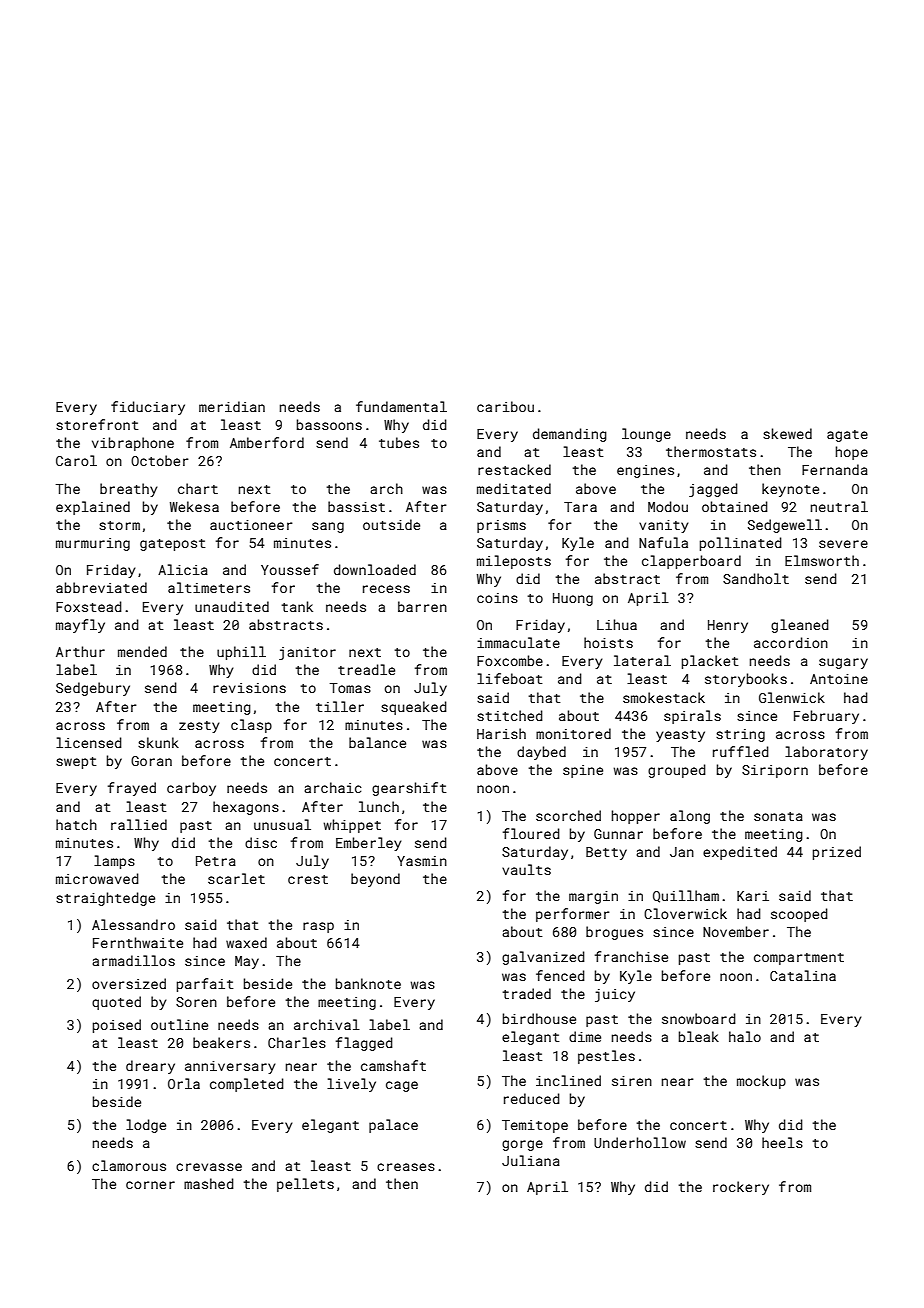 Image resolution: width=924 pixels, height=1308 pixels. Describe the element at coordinates (711, 451) in the image. I see `thermostats` at that location.
